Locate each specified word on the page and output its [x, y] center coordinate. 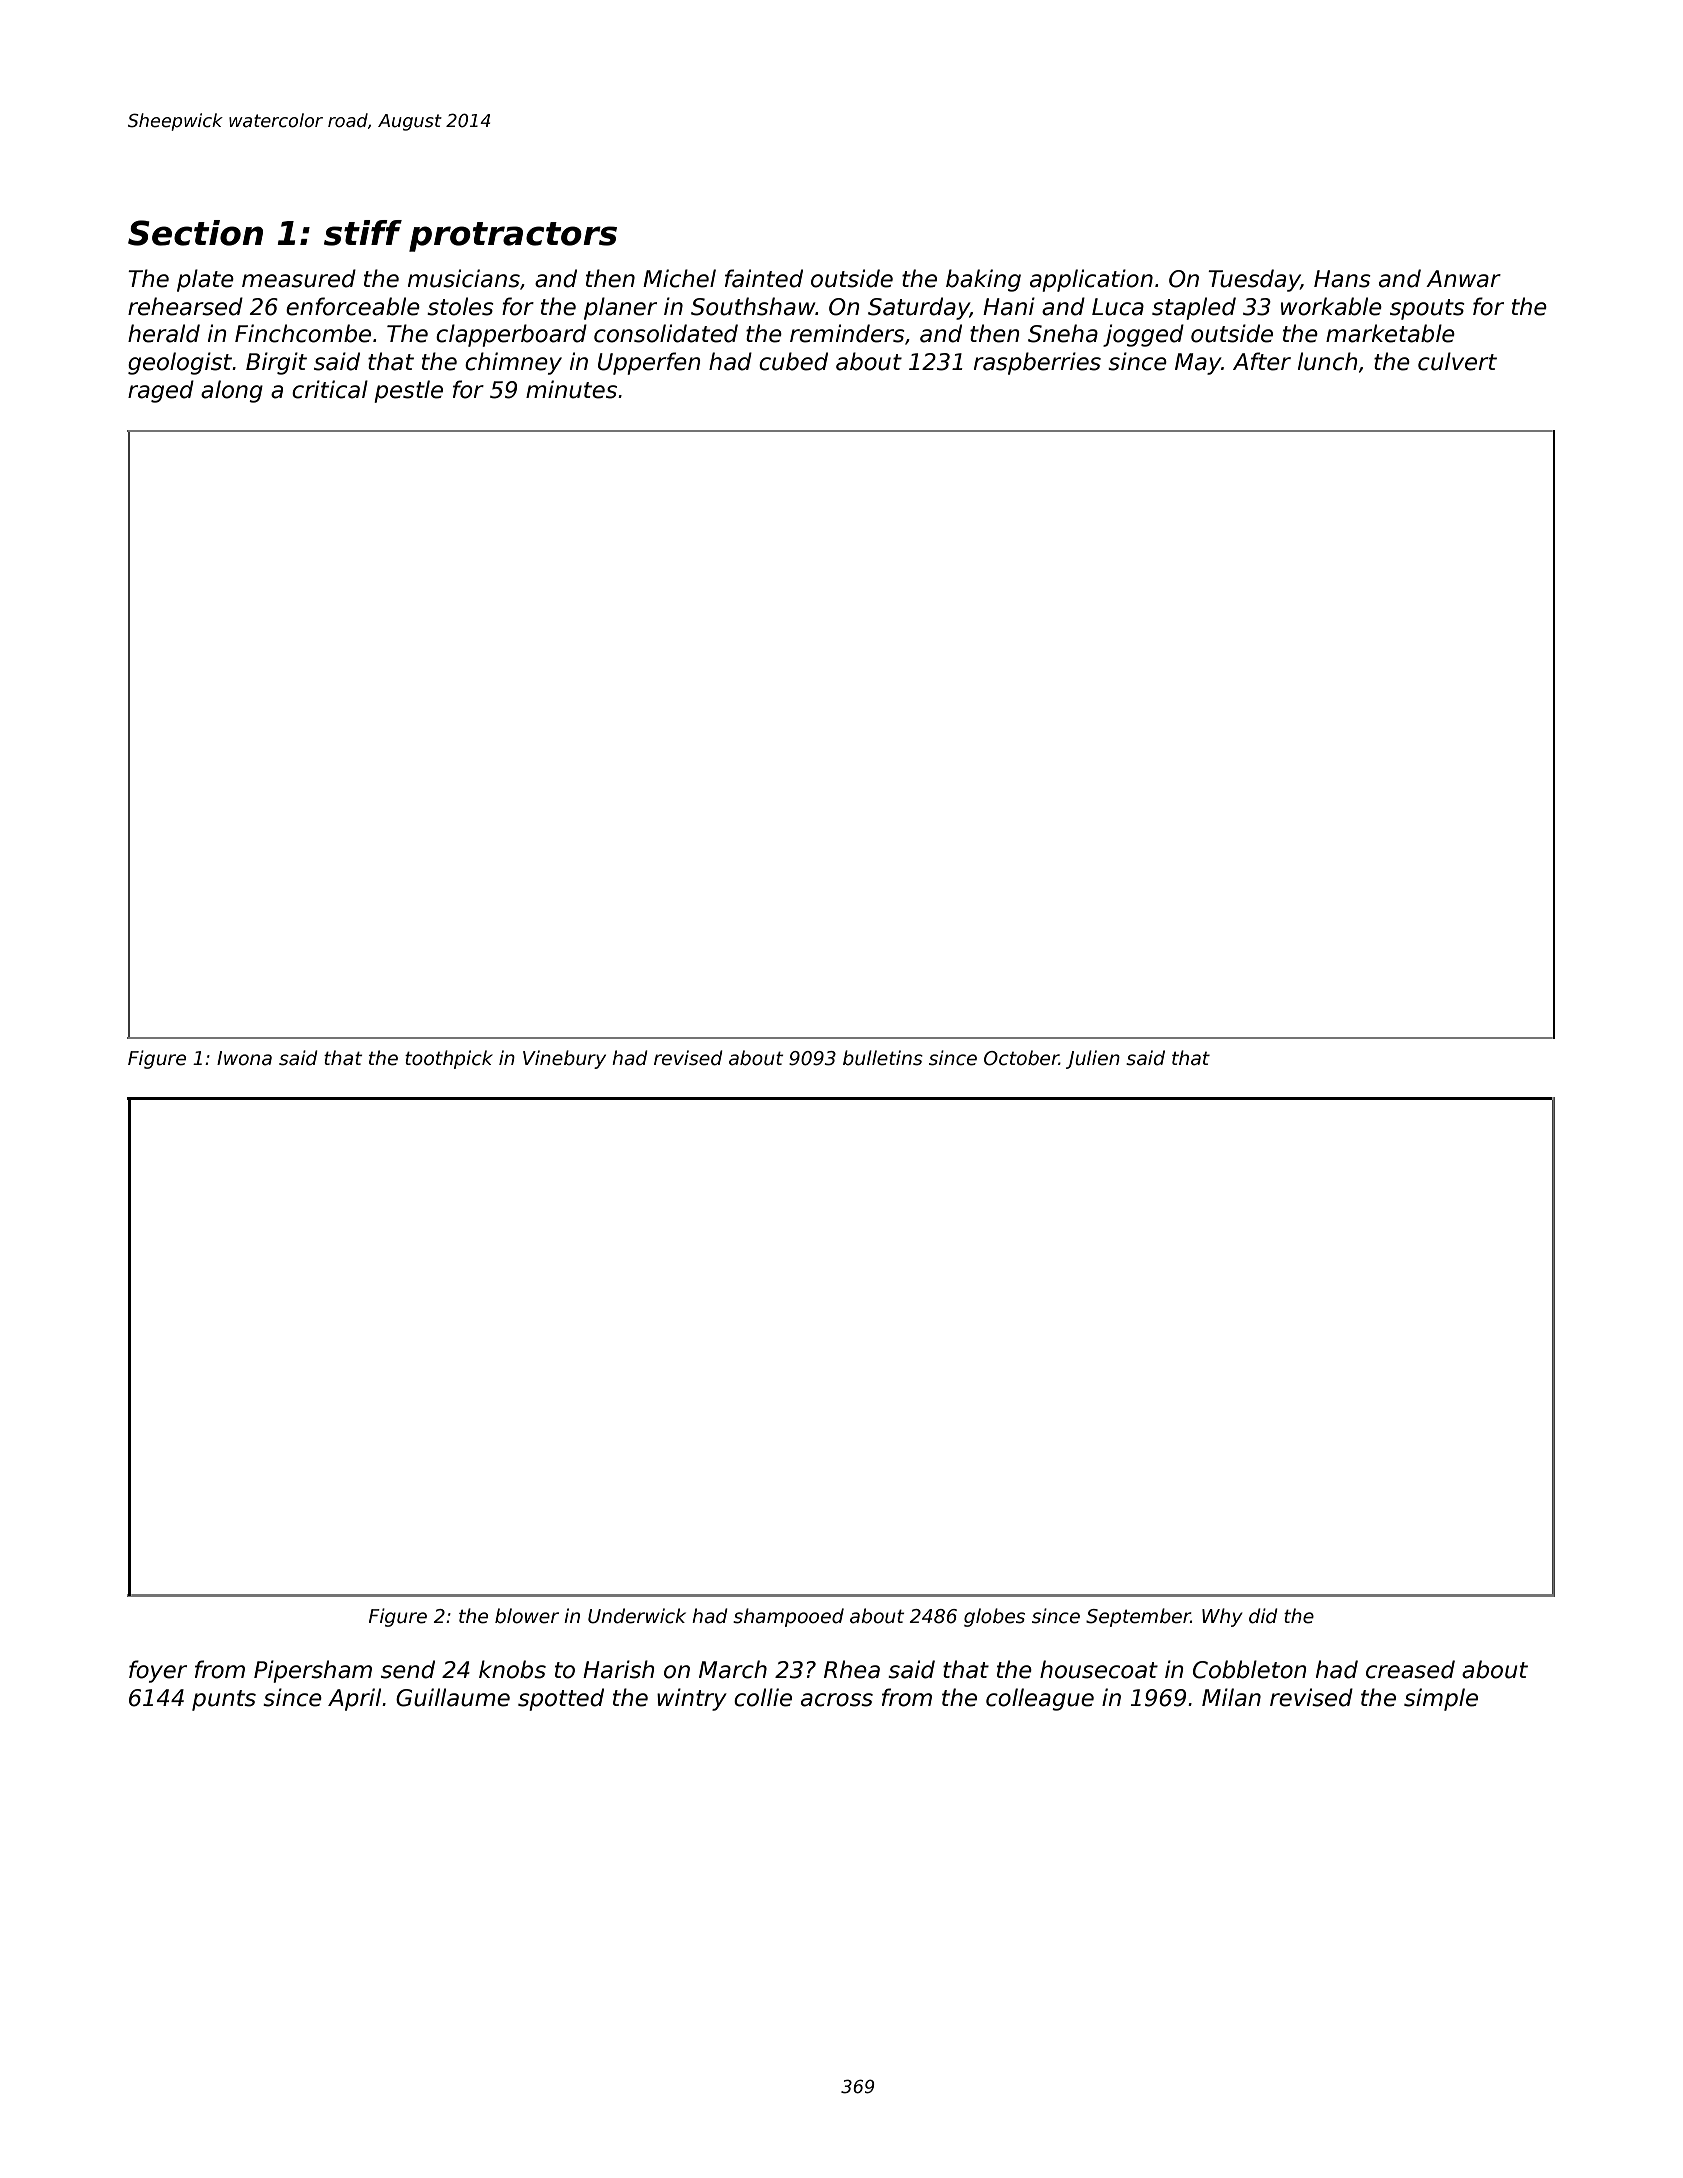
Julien [1093, 1059]
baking [983, 280]
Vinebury [564, 1059]
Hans [1342, 279]
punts [224, 1700]
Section [195, 233]
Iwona [244, 1058]
